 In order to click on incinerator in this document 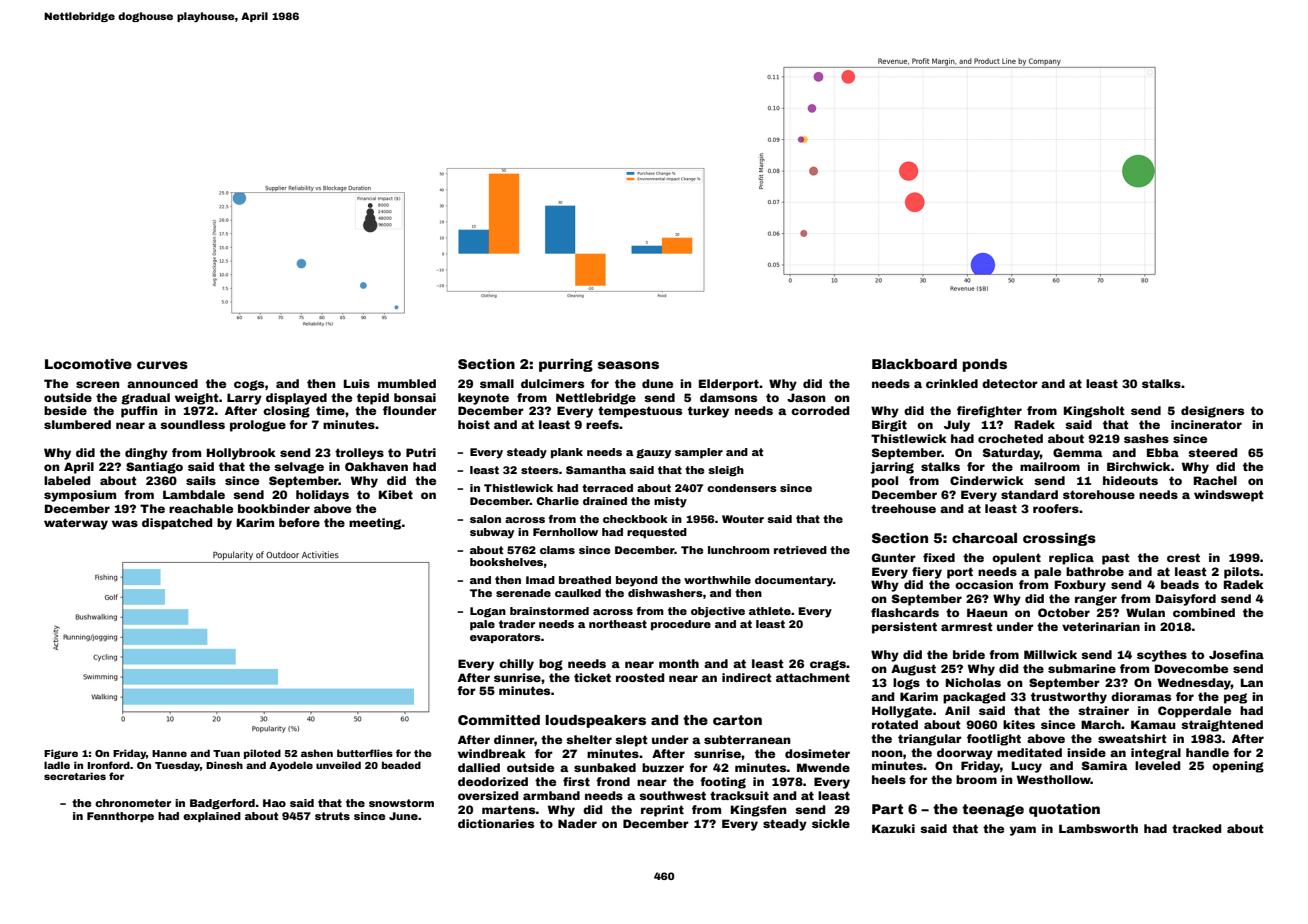, I will do `click(1206, 424)`.
